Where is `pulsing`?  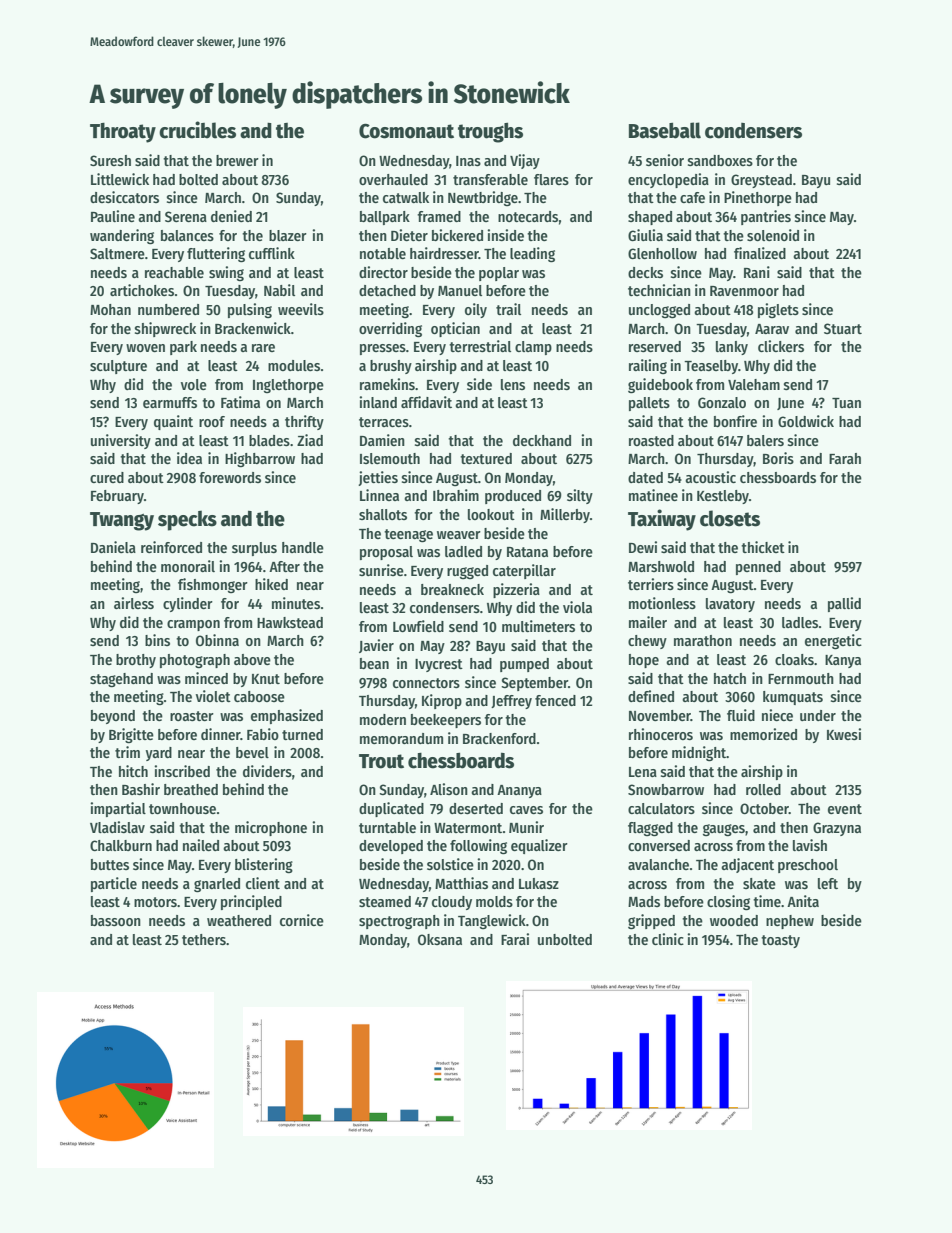 pulsing is located at coordinates (250, 310).
